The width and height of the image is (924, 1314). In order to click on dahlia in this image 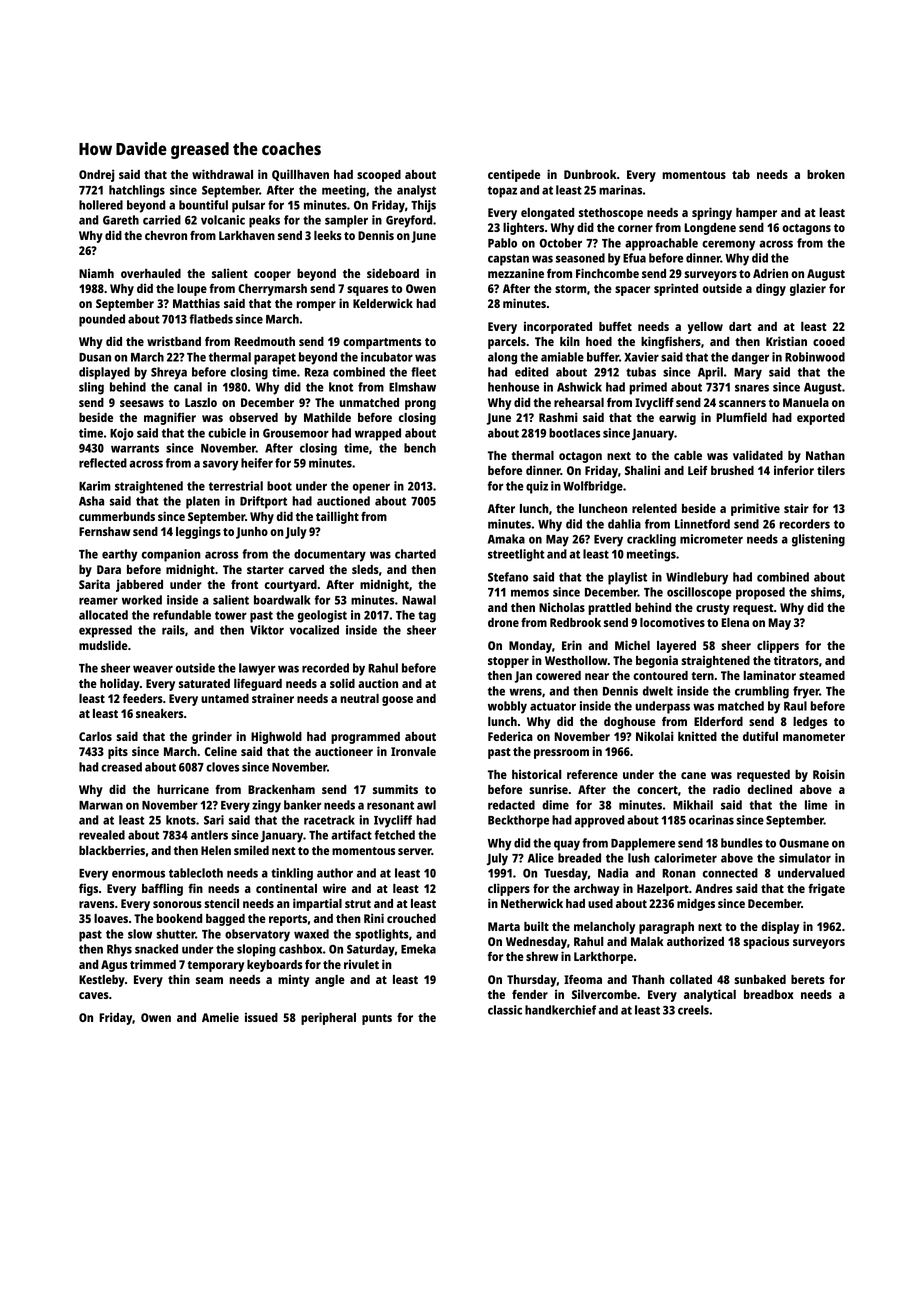, I will do `click(624, 524)`.
